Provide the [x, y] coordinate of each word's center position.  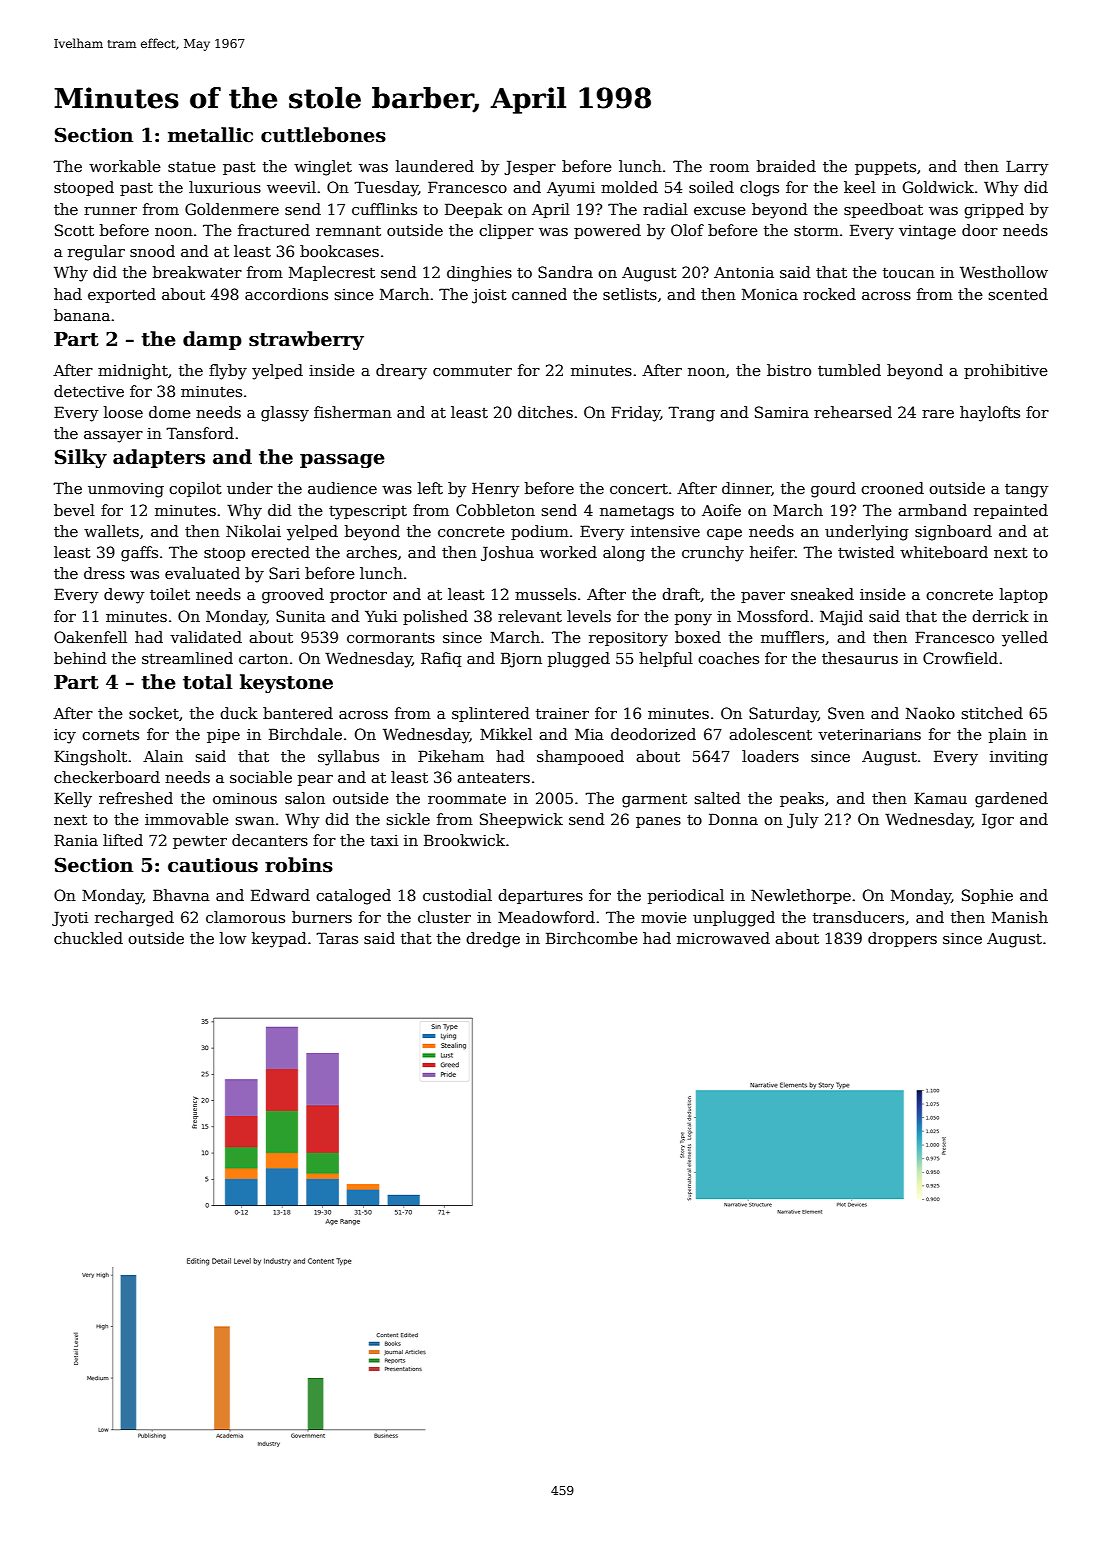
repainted [1011, 511]
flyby [228, 372]
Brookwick [464, 840]
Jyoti [70, 919]
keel [860, 187]
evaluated [202, 573]
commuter [472, 370]
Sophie [987, 896]
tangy [1026, 491]
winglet [323, 168]
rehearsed [853, 412]
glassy [285, 414]
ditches [545, 412]
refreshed [136, 798]
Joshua [507, 553]
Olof [687, 230]
